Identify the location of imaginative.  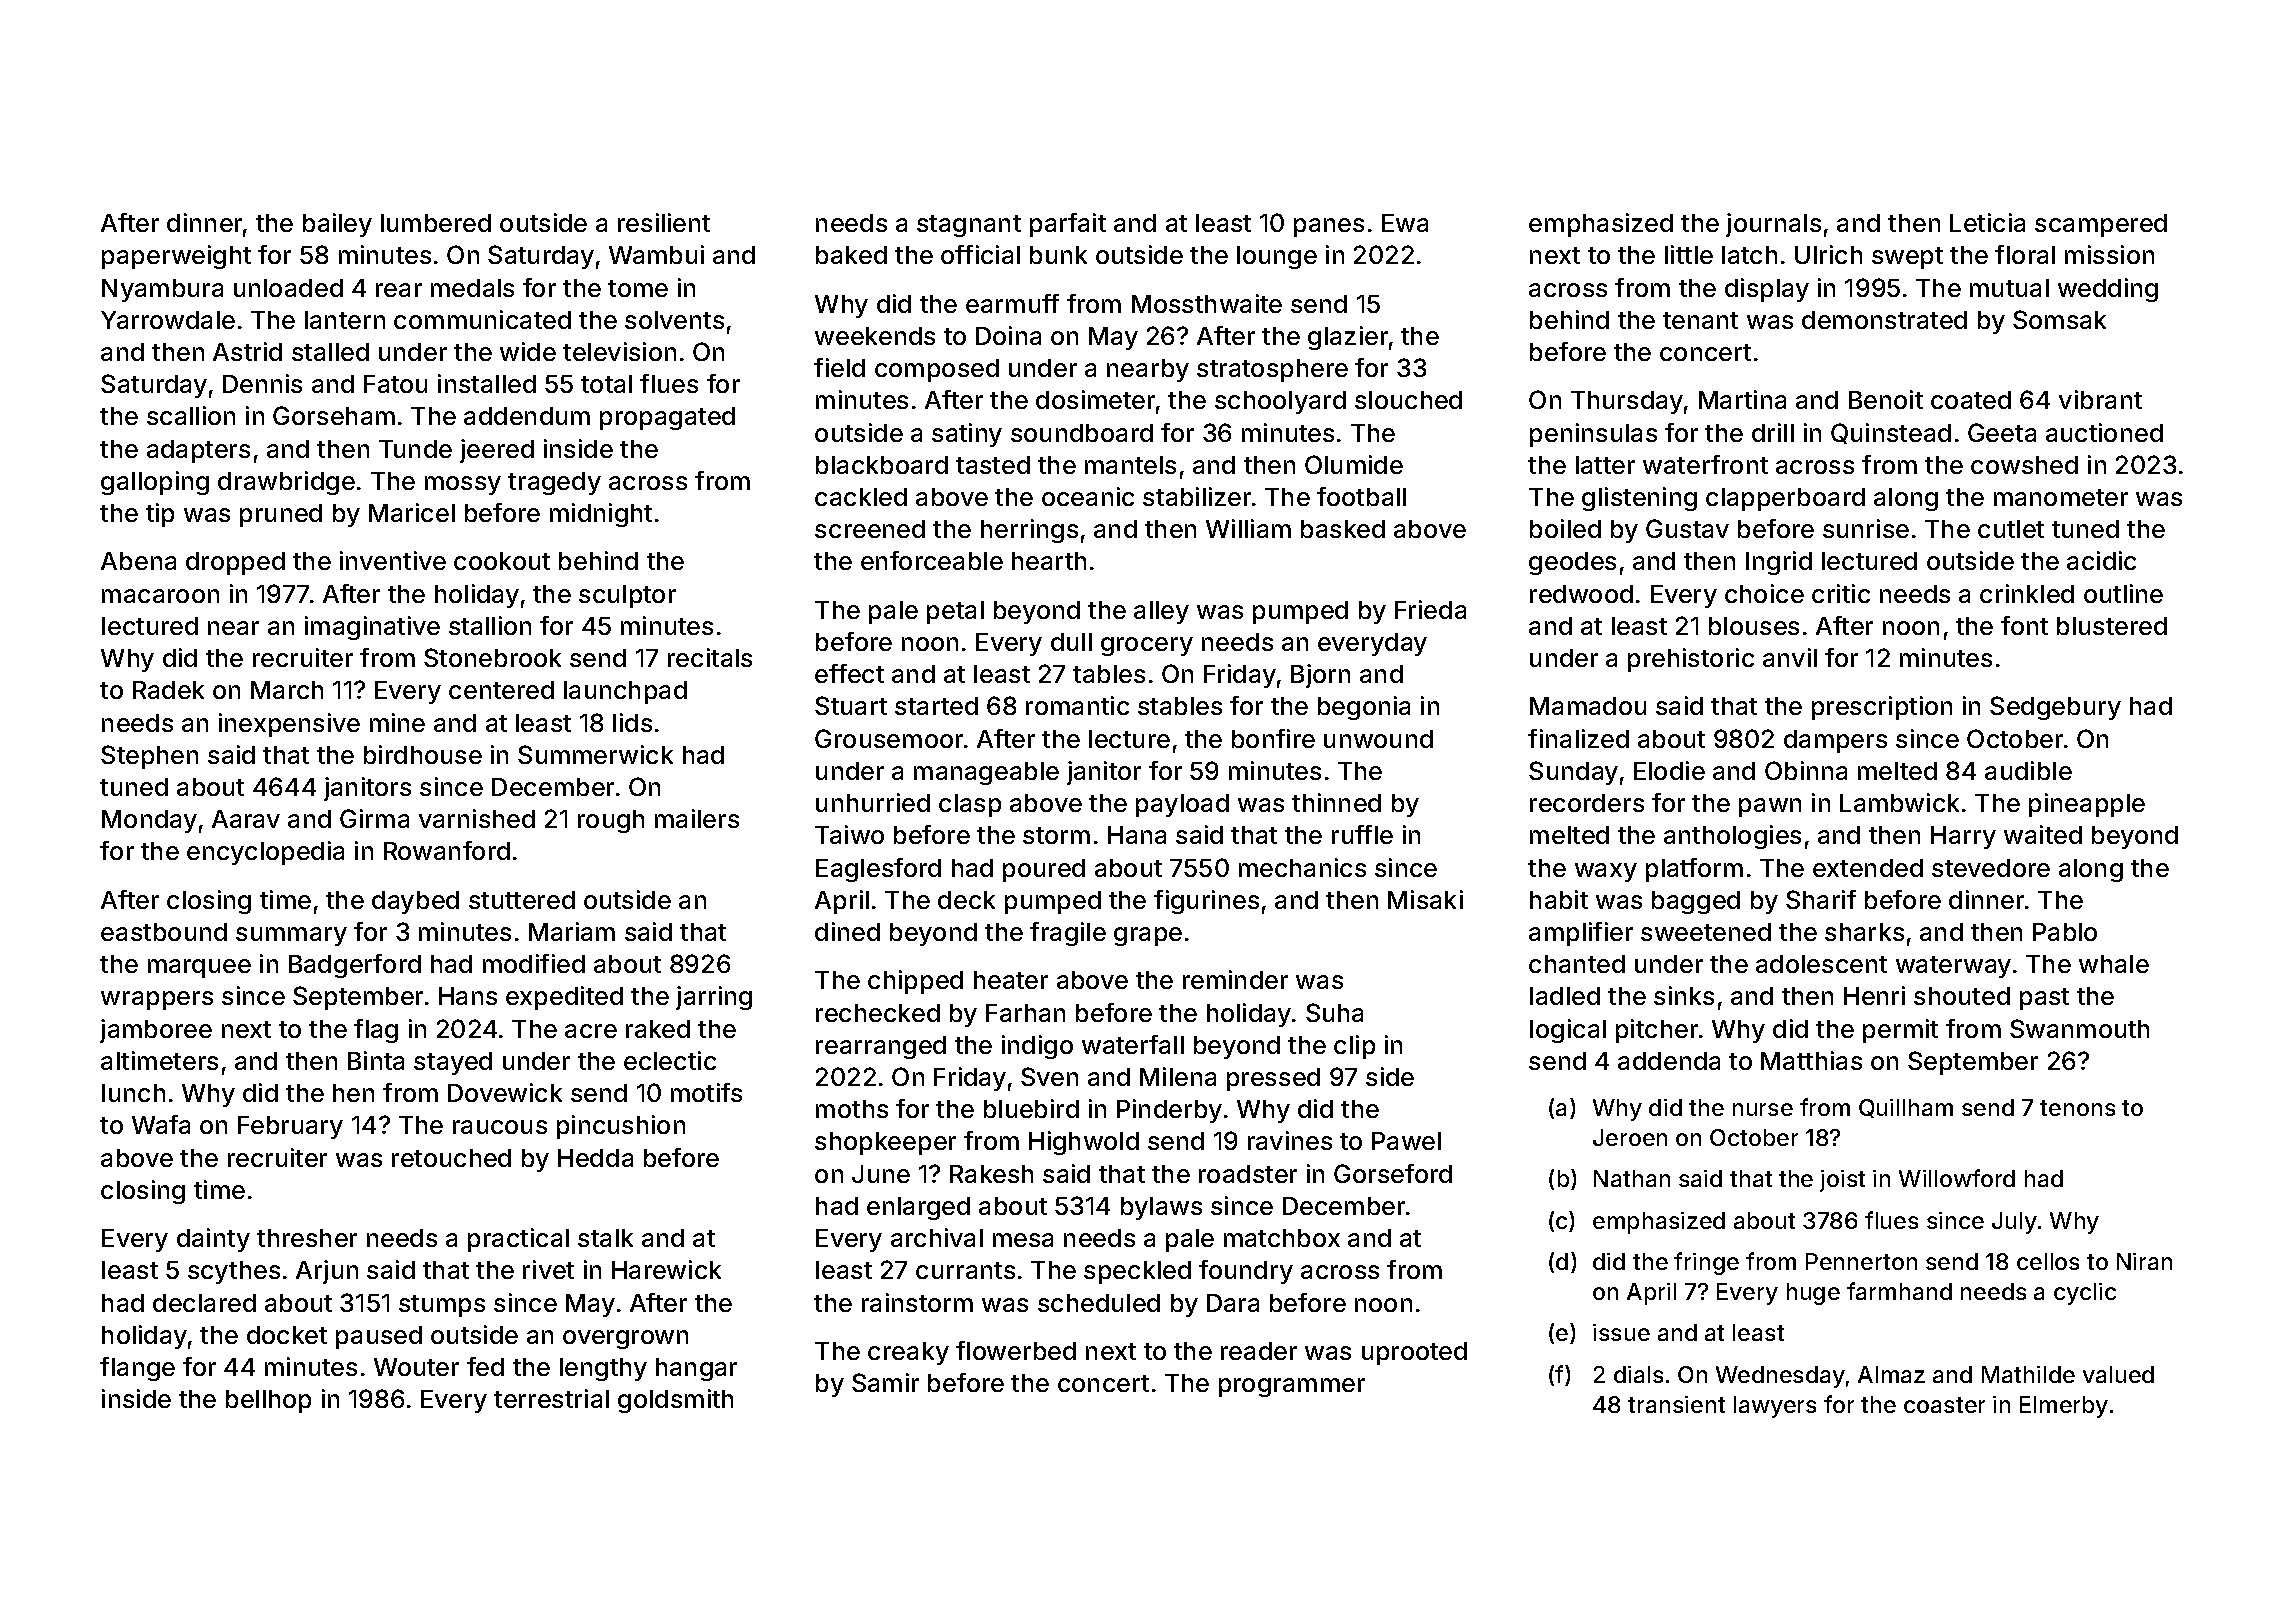
(372, 628).
